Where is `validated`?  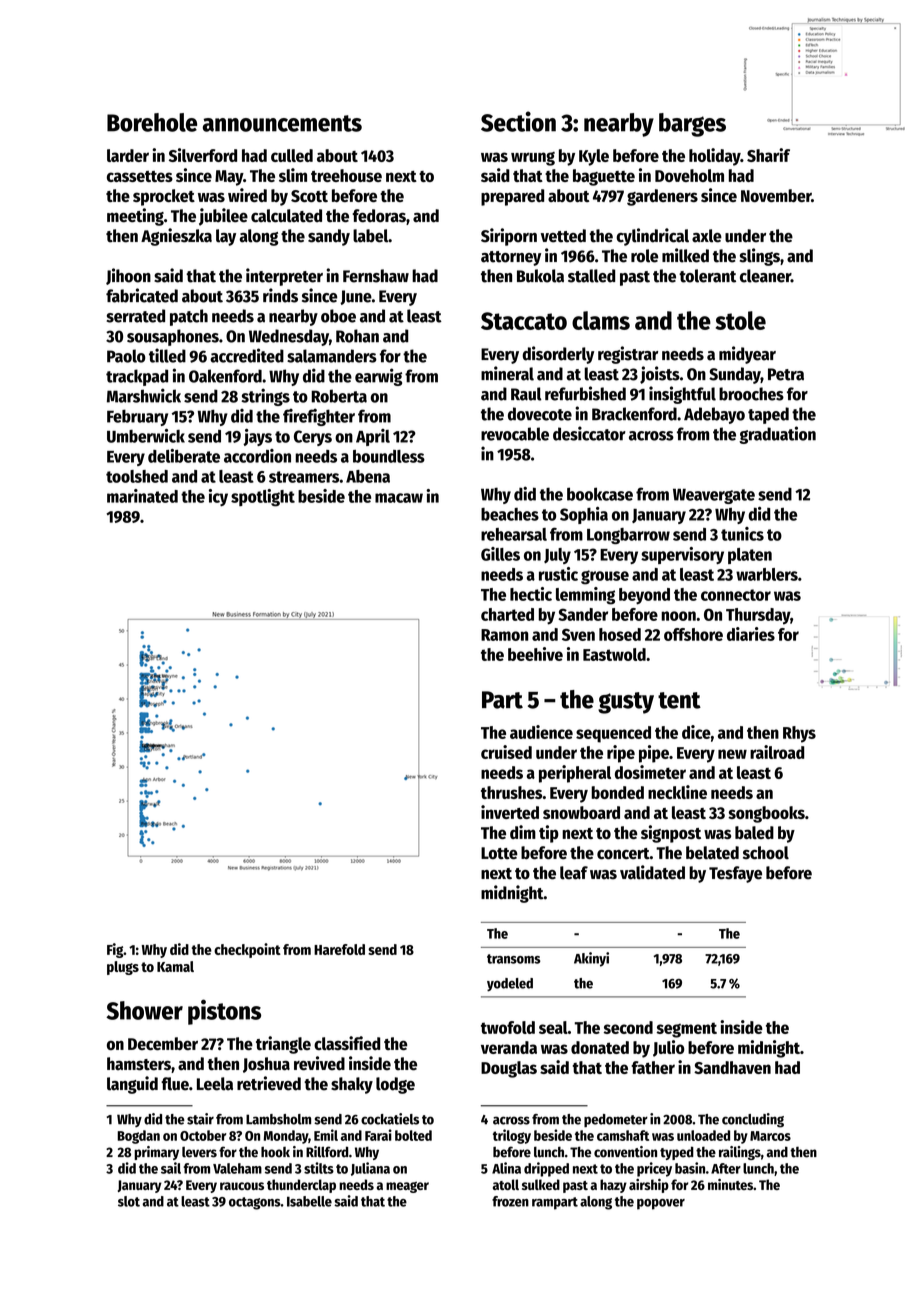 validated is located at coordinates (652, 872).
